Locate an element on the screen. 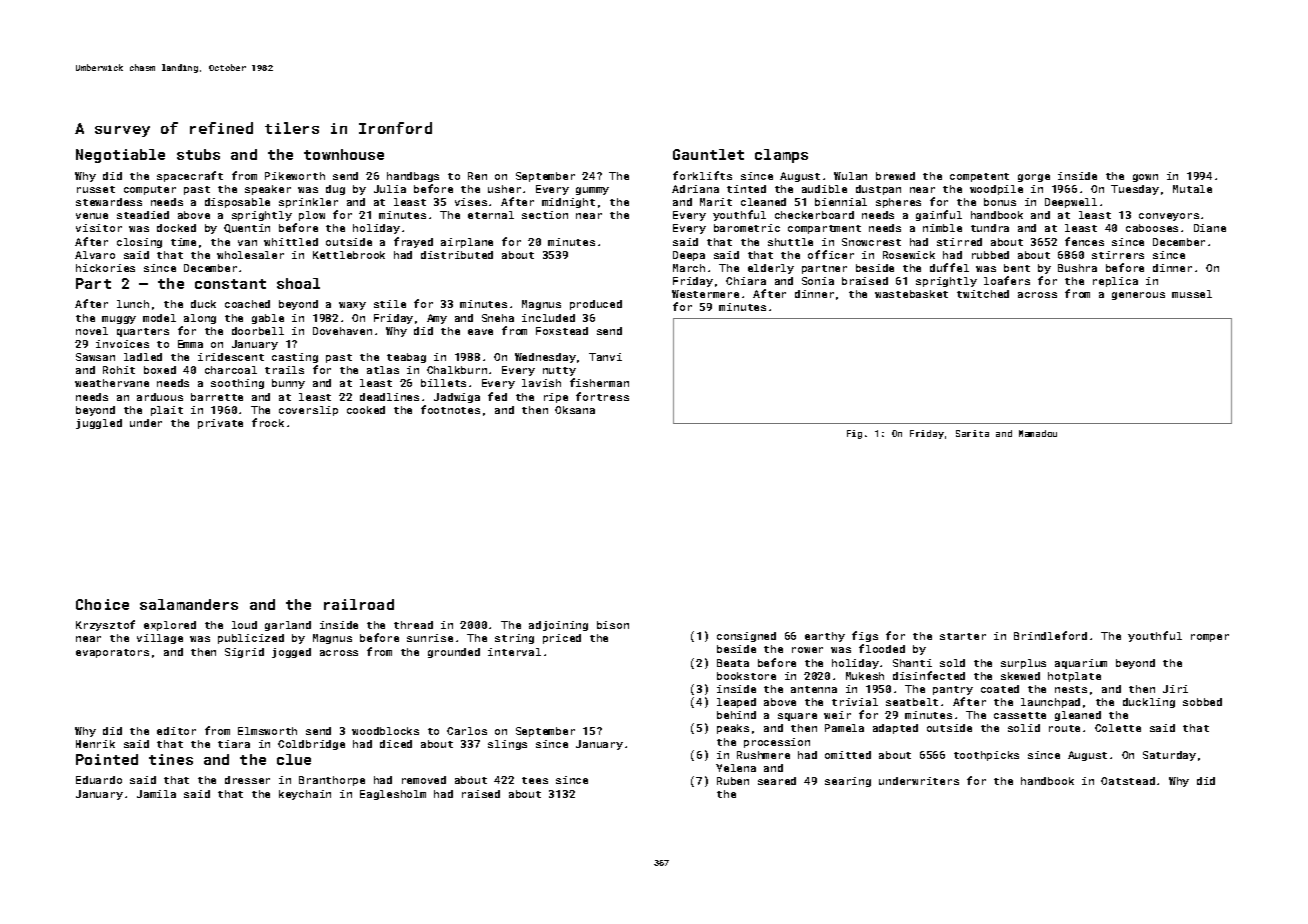 This screenshot has height=924, width=1308. frock is located at coordinates (268, 422).
